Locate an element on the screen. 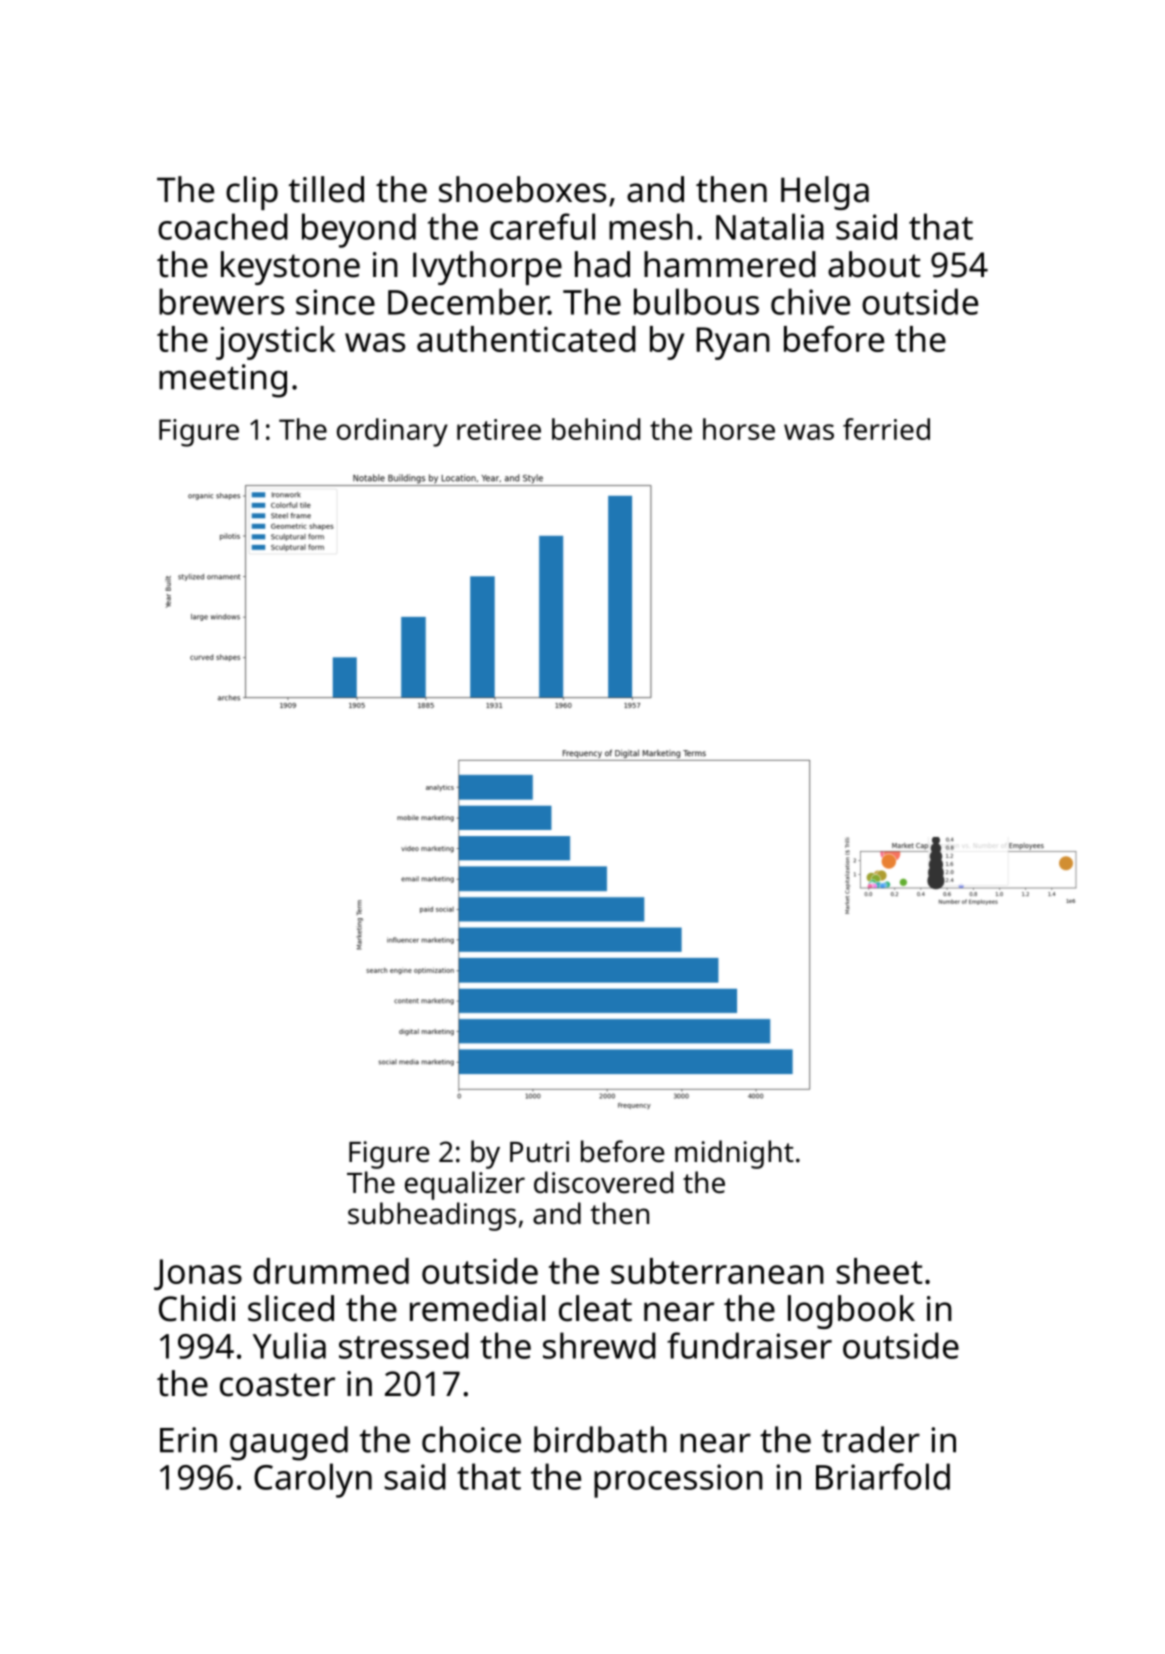 This screenshot has height=1654, width=1165. midnight is located at coordinates (734, 1154).
